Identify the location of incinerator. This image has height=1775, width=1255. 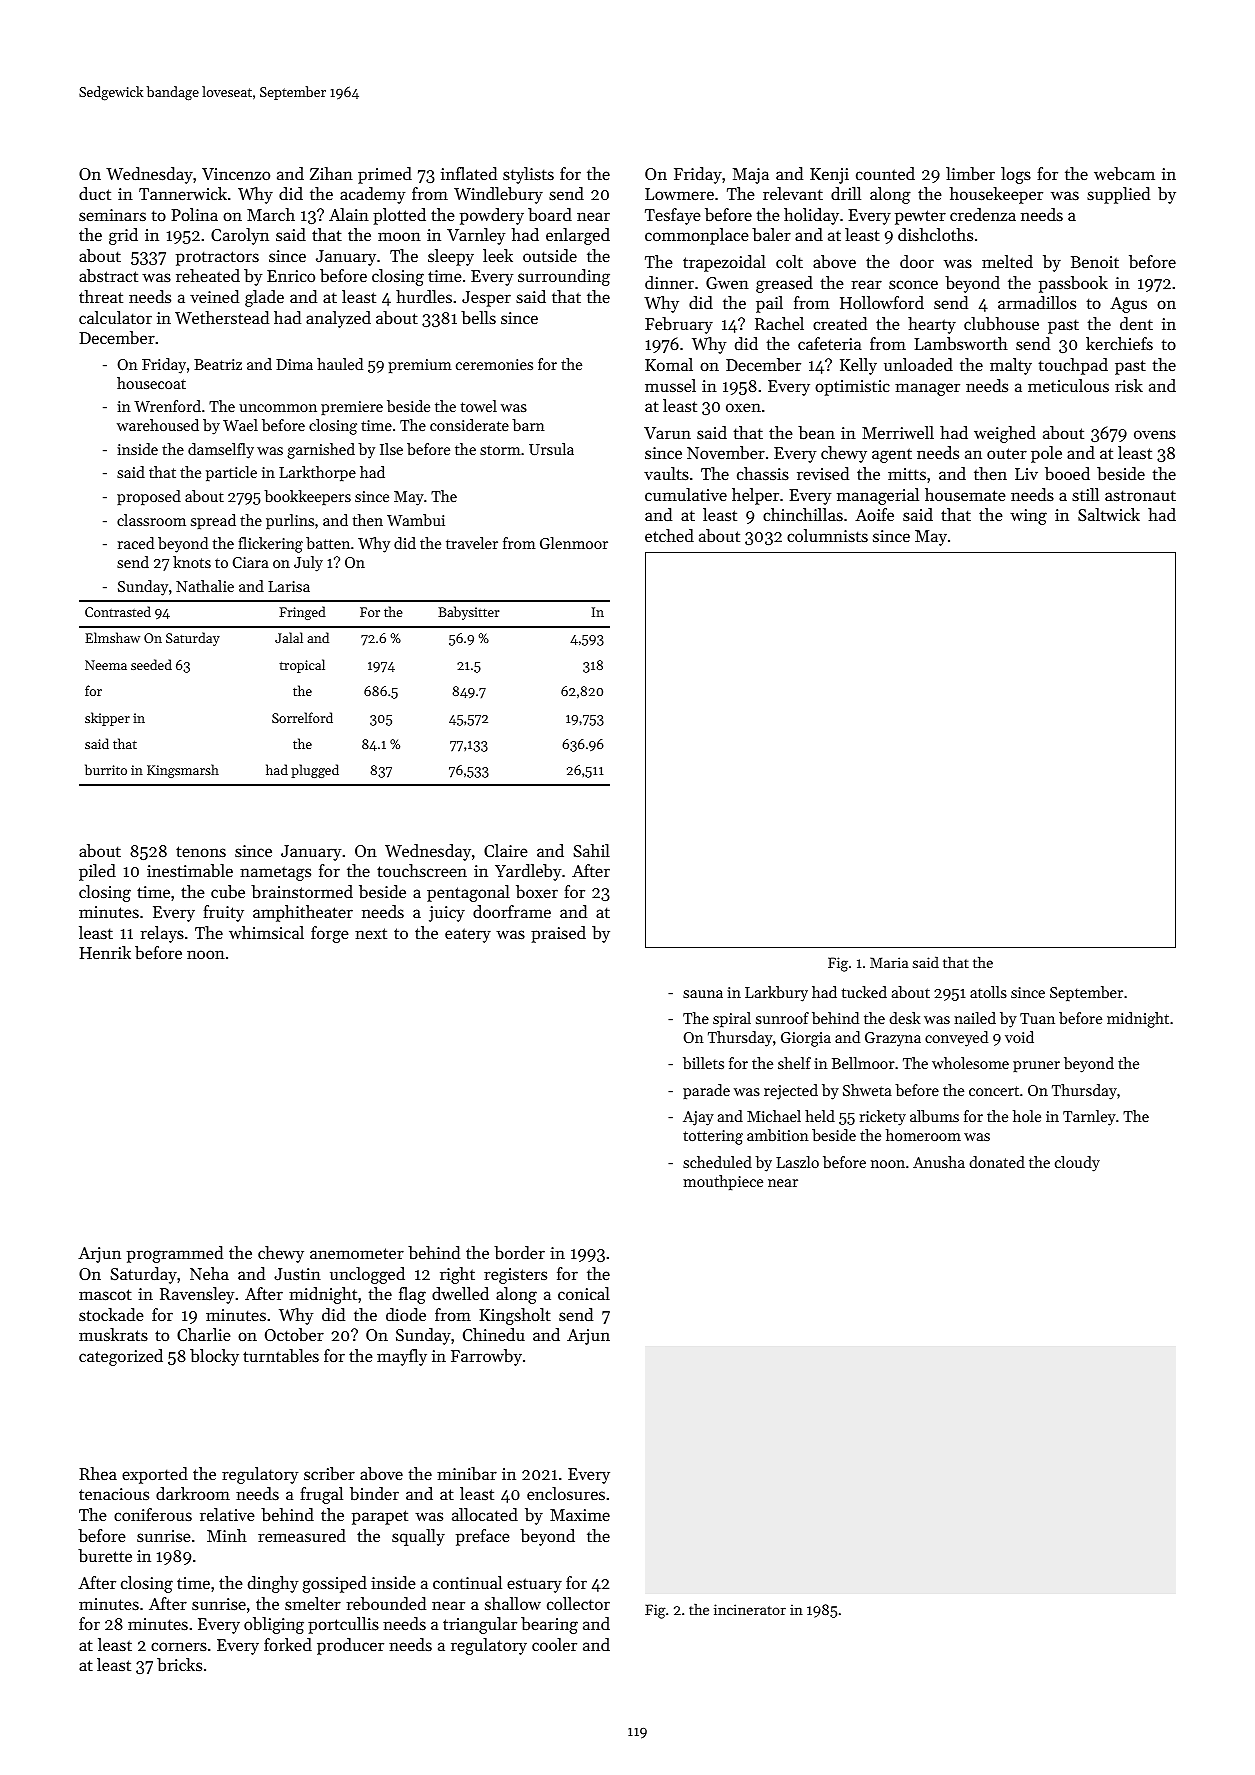
(750, 1609).
